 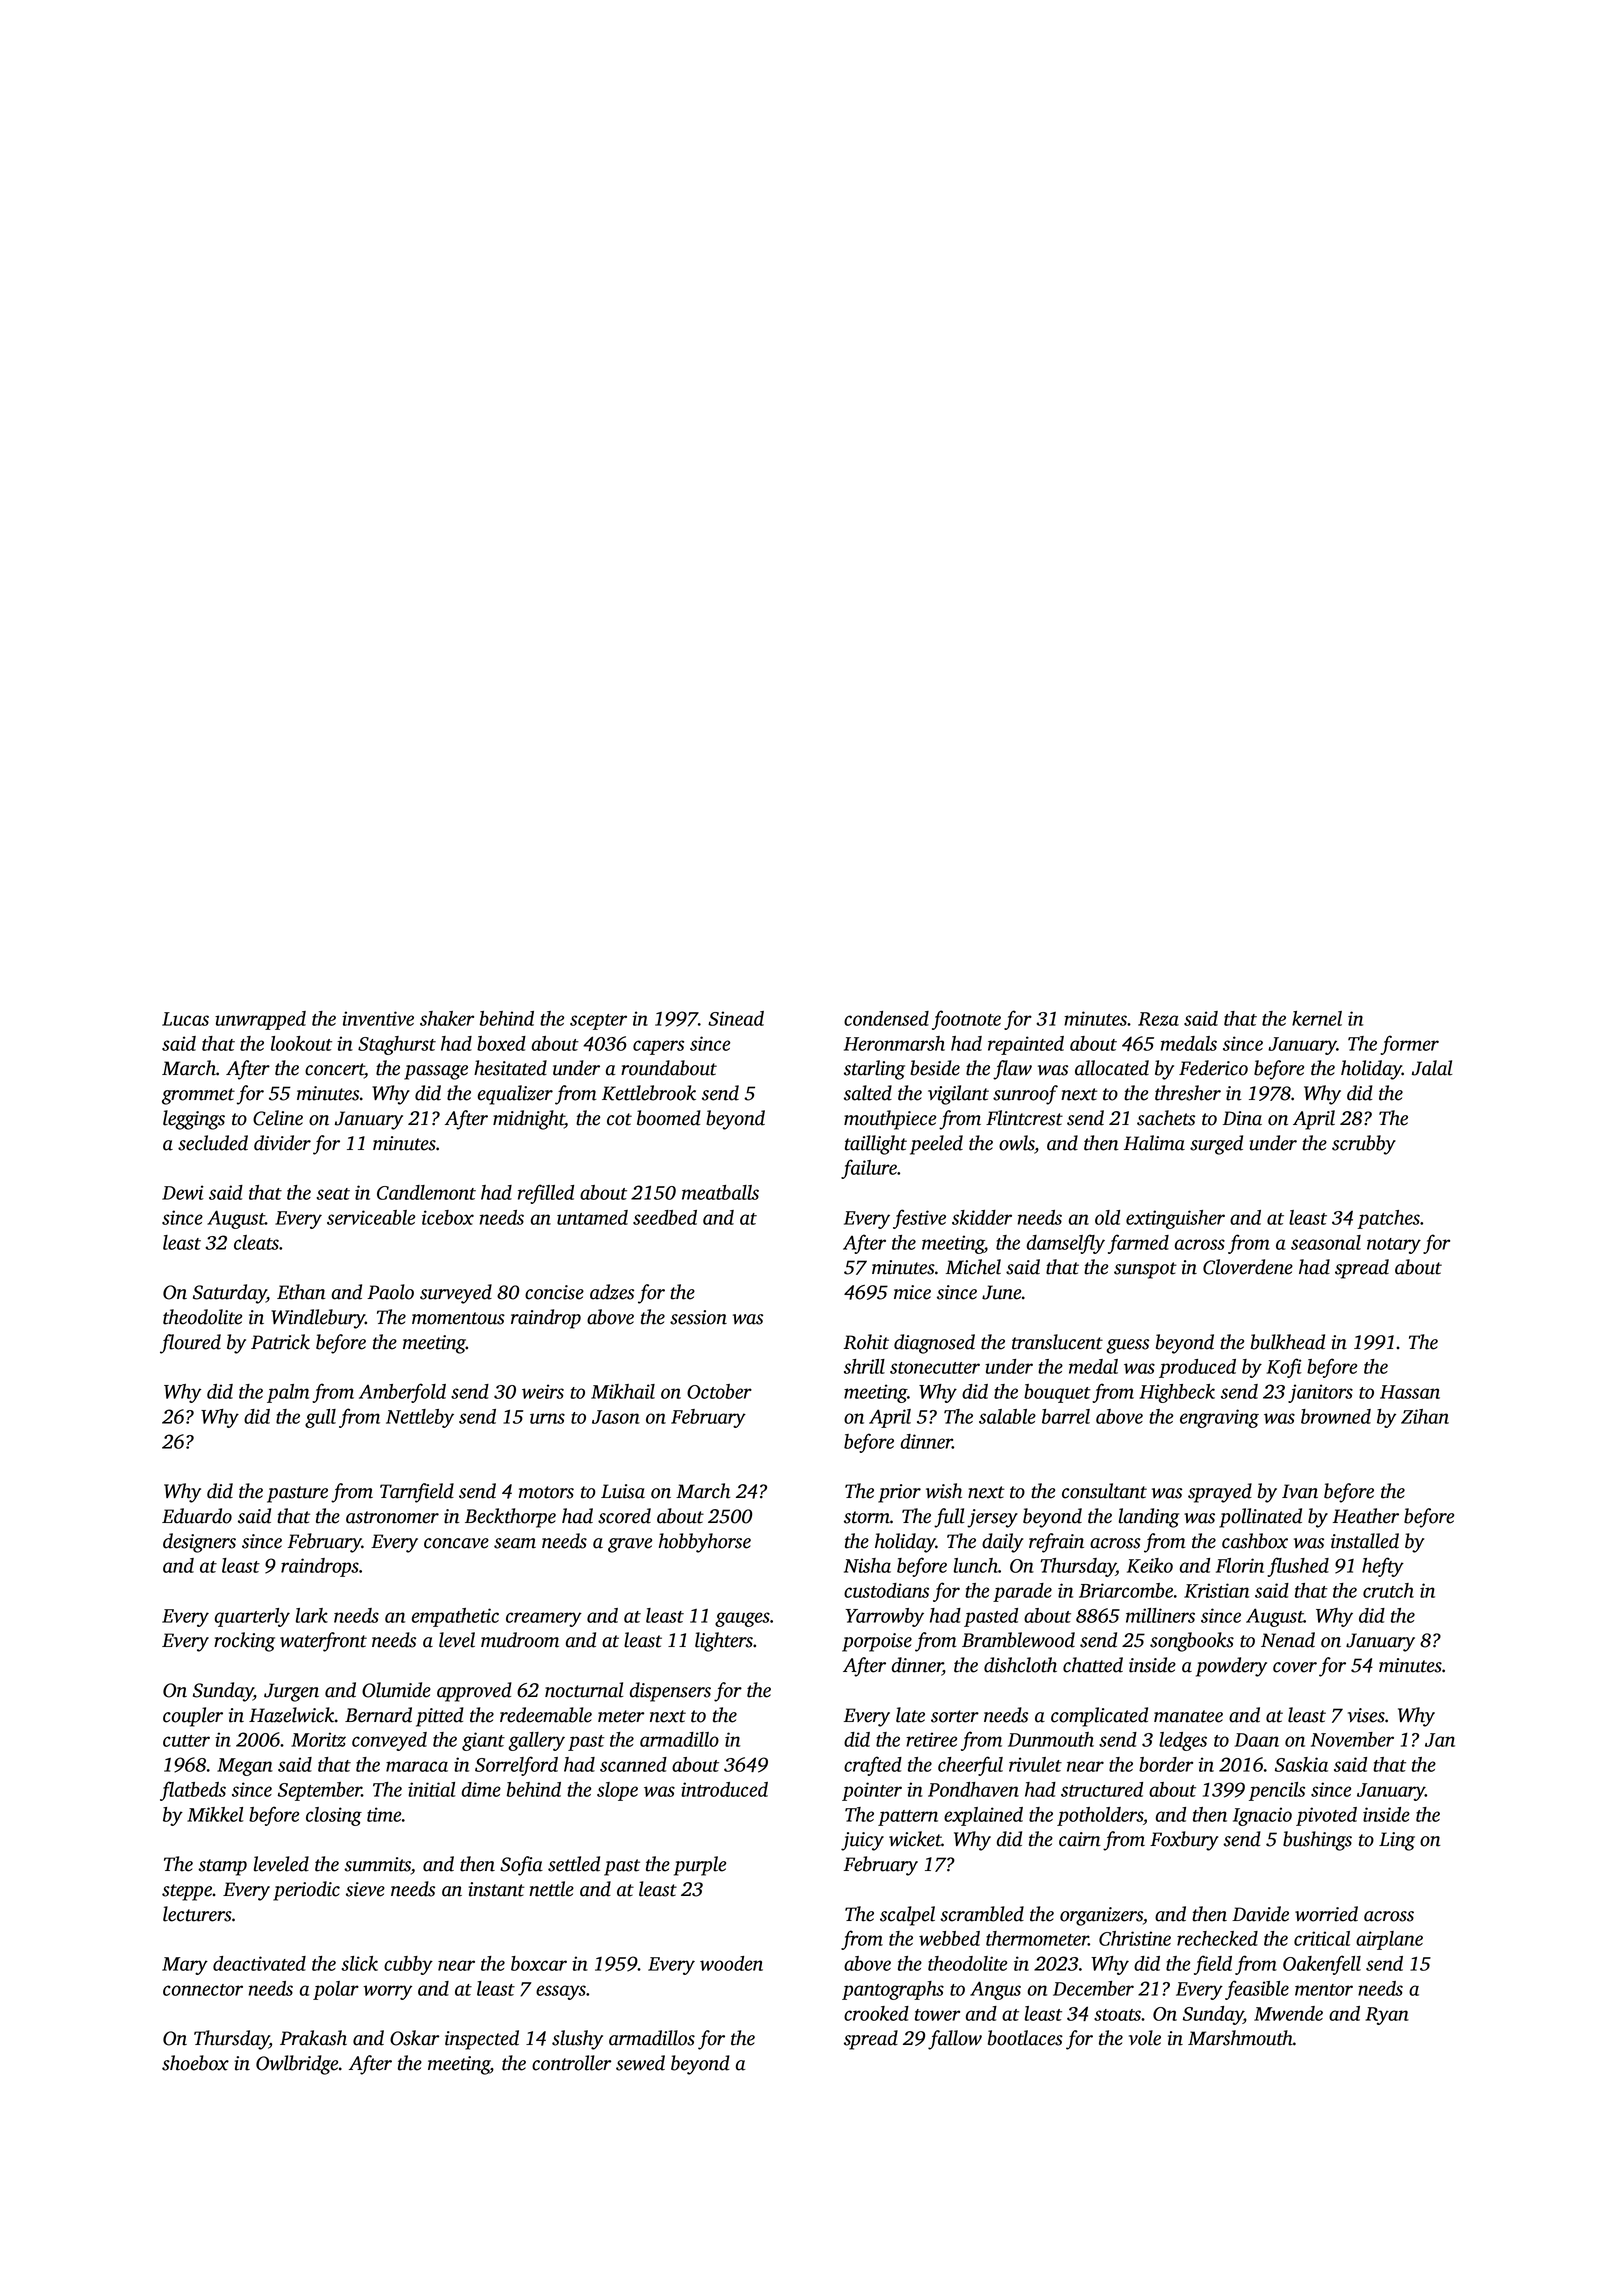 I want to click on airplane, so click(x=1389, y=1940).
